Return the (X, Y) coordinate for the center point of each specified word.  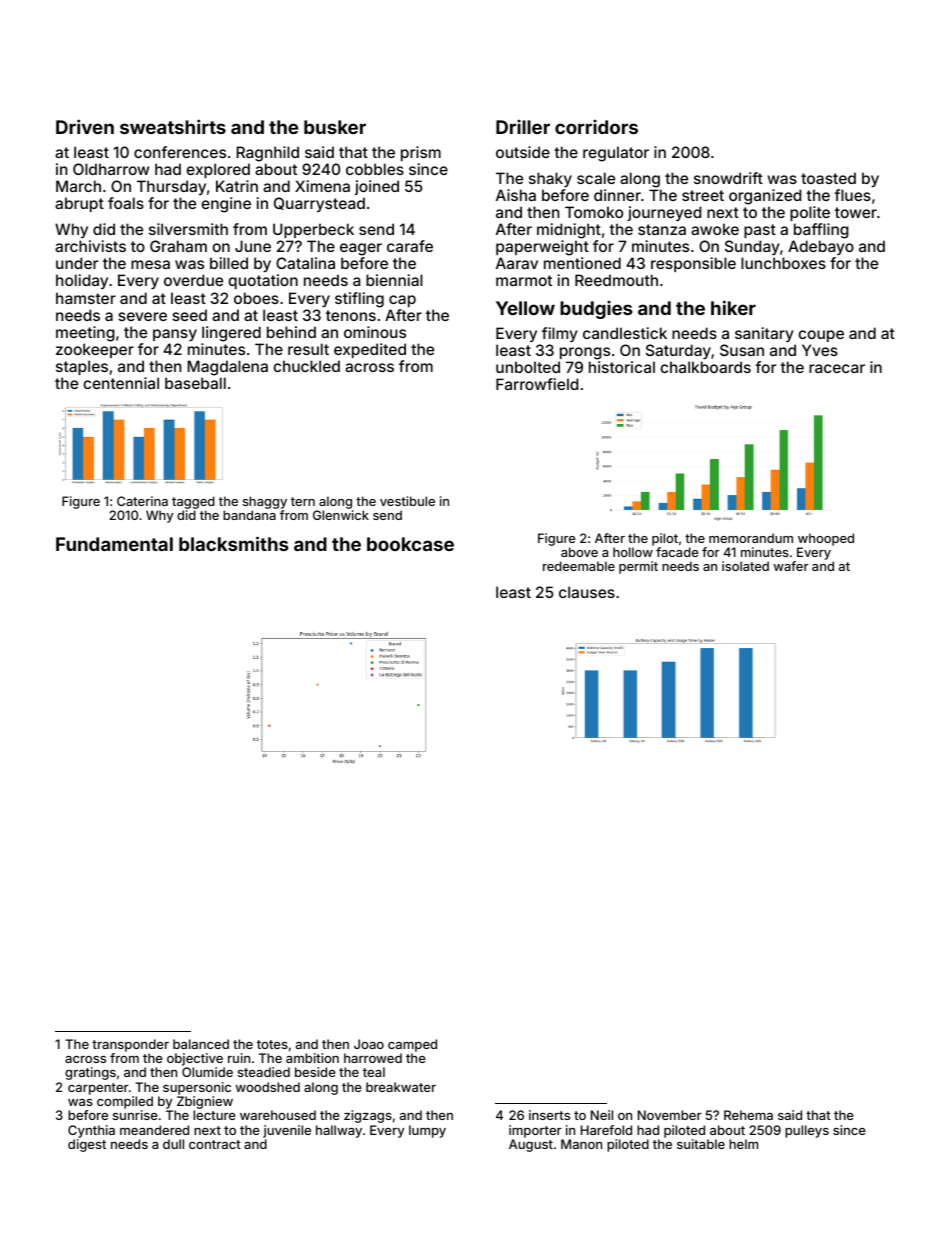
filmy (560, 334)
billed (229, 263)
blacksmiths (233, 543)
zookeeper (95, 350)
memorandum (751, 538)
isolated (745, 566)
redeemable (579, 566)
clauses (587, 592)
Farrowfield (537, 384)
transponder (130, 1045)
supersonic (197, 1088)
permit (638, 567)
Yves (820, 350)
